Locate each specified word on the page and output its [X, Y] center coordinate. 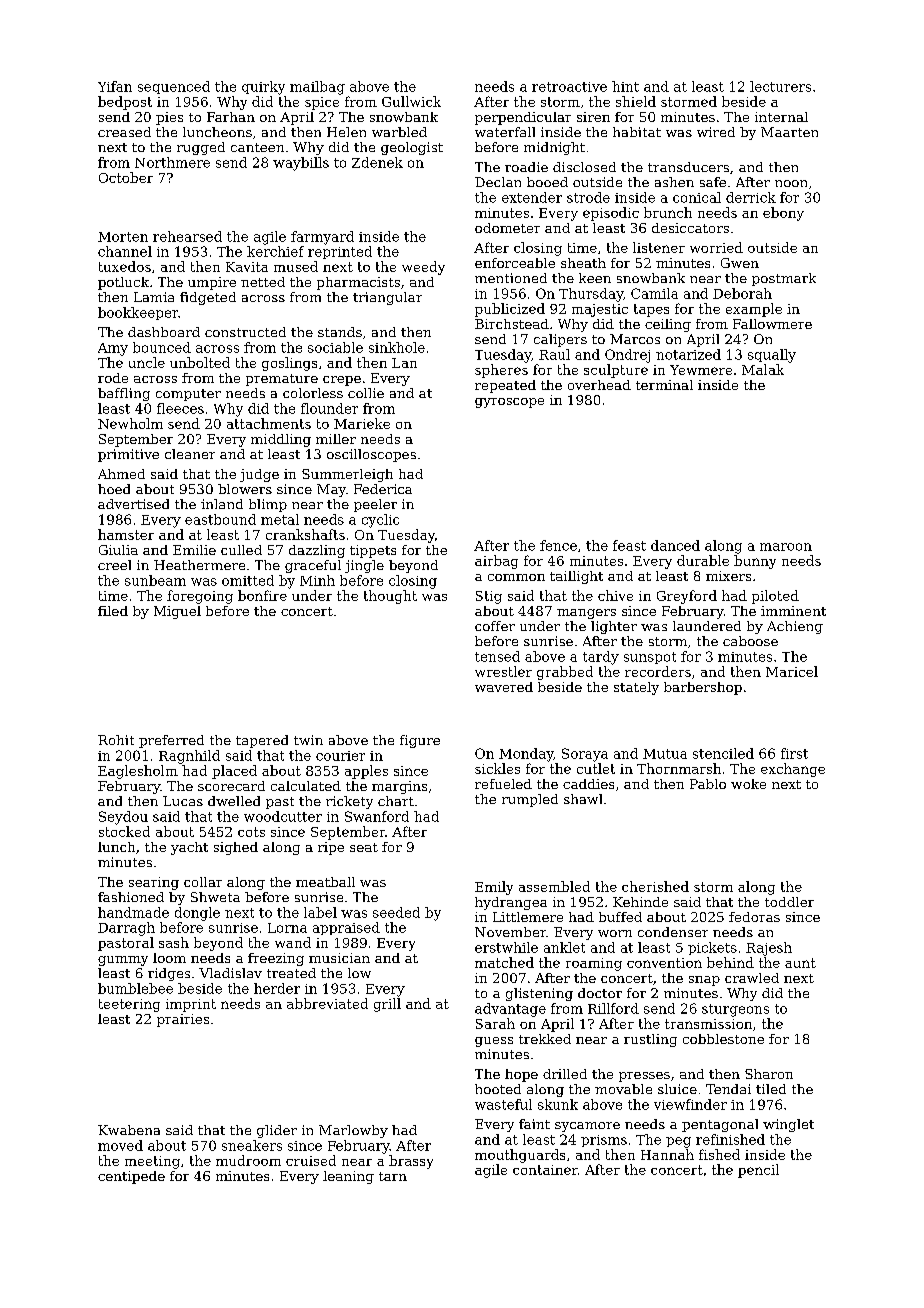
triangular [387, 298]
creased [124, 132]
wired [716, 132]
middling [281, 440]
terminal [664, 385]
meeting [152, 1162]
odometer [507, 228]
